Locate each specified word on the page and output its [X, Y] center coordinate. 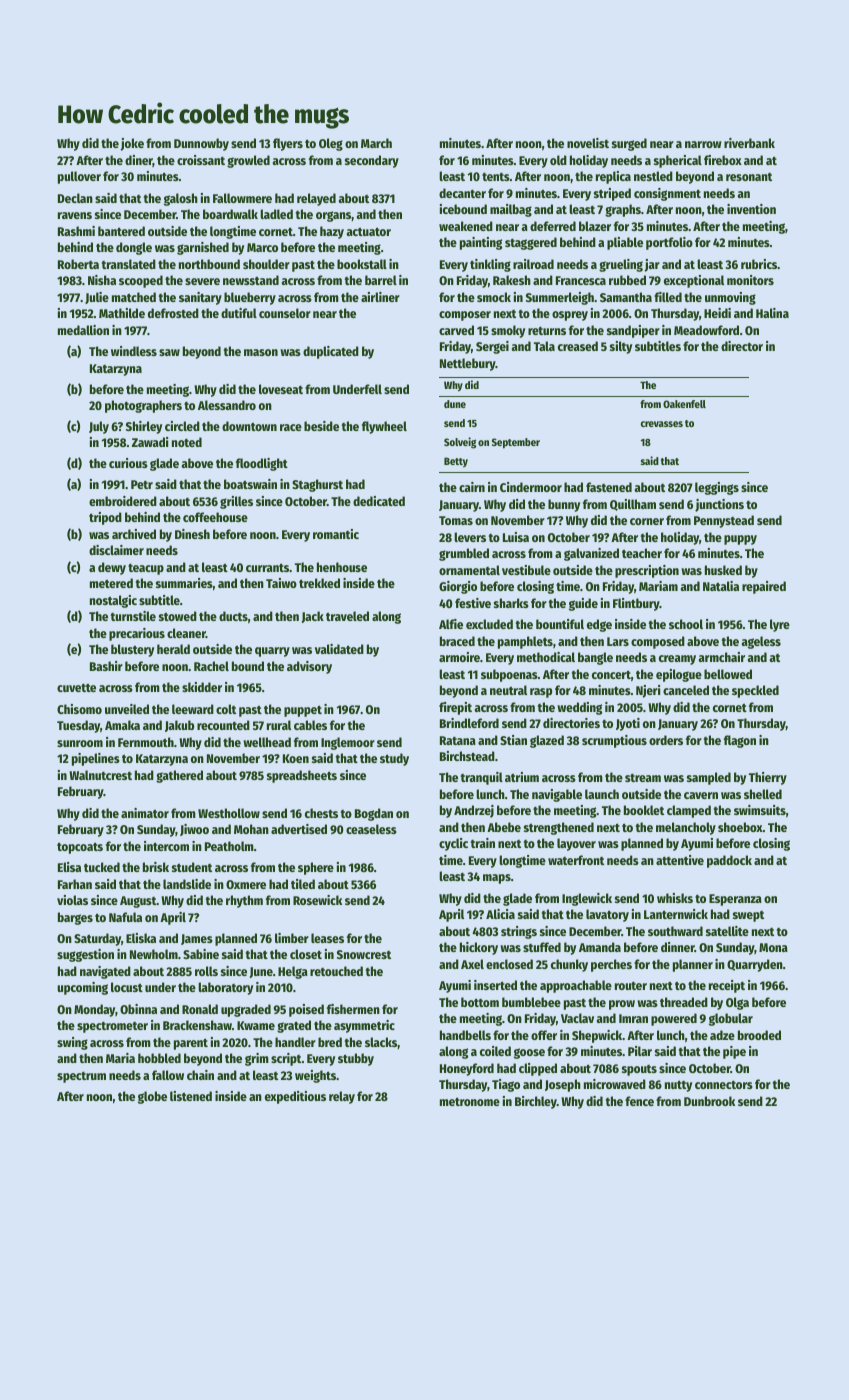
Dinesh [192, 534]
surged [629, 144]
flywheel [384, 427]
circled [182, 426]
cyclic [453, 844]
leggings [717, 488]
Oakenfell [684, 404]
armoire [459, 657]
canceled [686, 690]
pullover [79, 177]
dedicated [379, 501]
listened [191, 1096]
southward [675, 931]
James [197, 939]
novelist [588, 143]
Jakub [179, 726]
